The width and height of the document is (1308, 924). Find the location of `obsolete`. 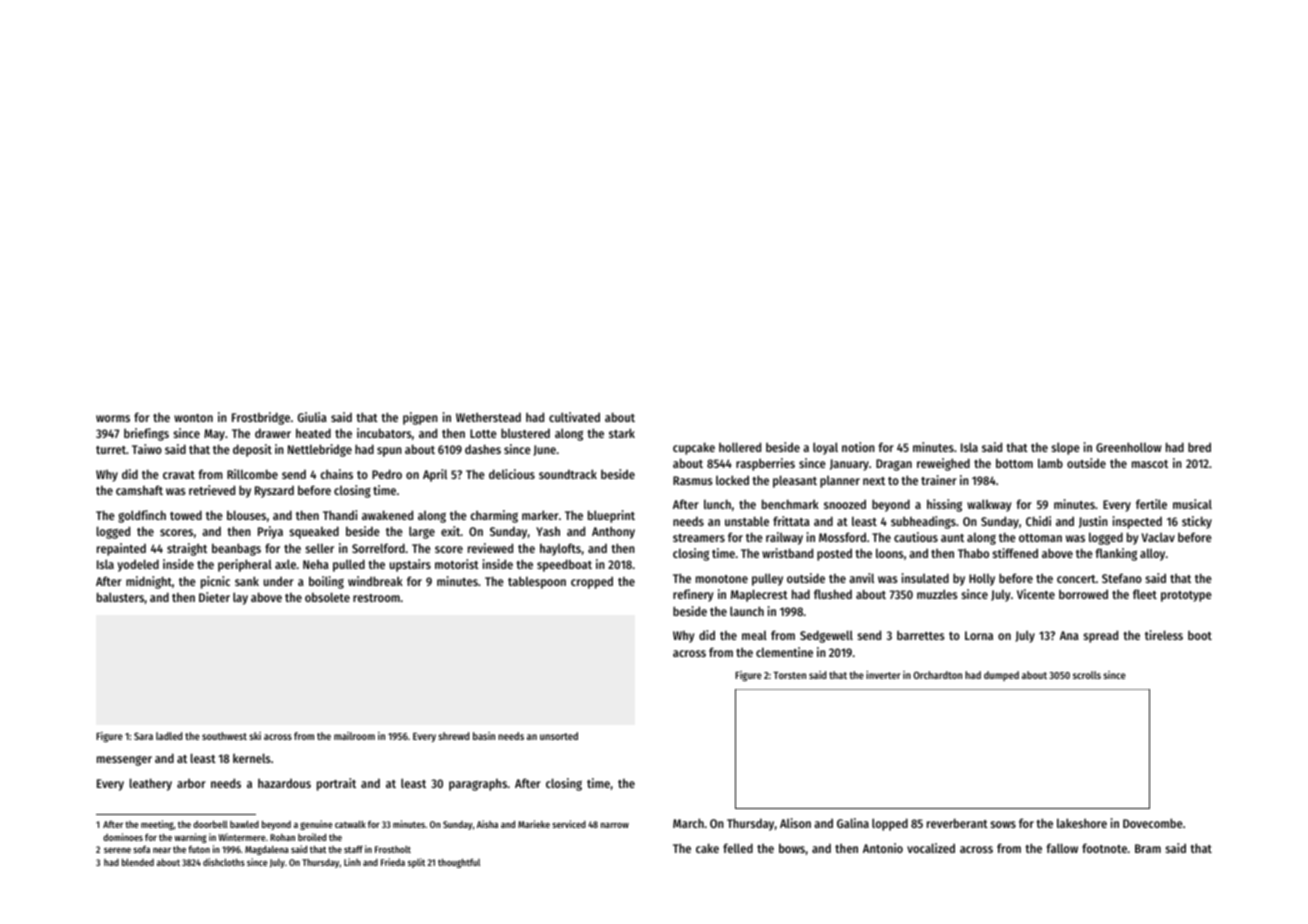

obsolete is located at coordinates (327, 597).
